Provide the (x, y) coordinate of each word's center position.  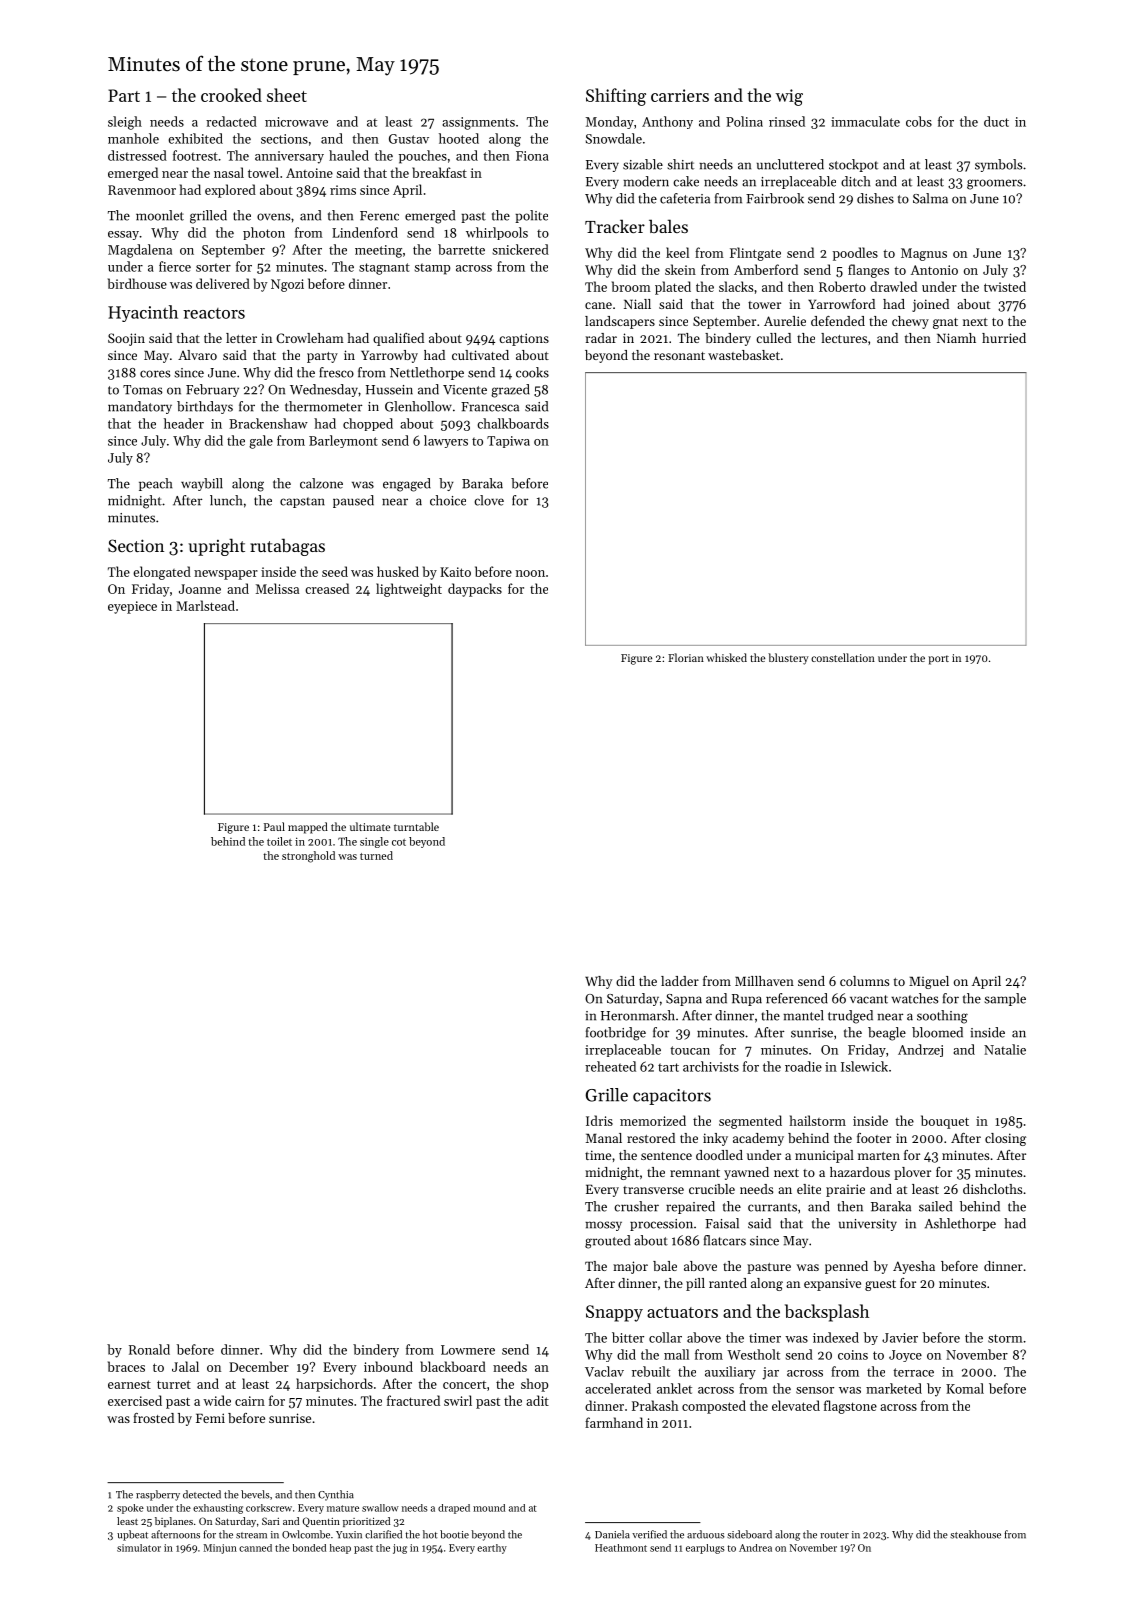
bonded (309, 1548)
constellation (843, 657)
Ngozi (287, 285)
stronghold (308, 857)
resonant (679, 356)
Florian (686, 657)
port (938, 660)
